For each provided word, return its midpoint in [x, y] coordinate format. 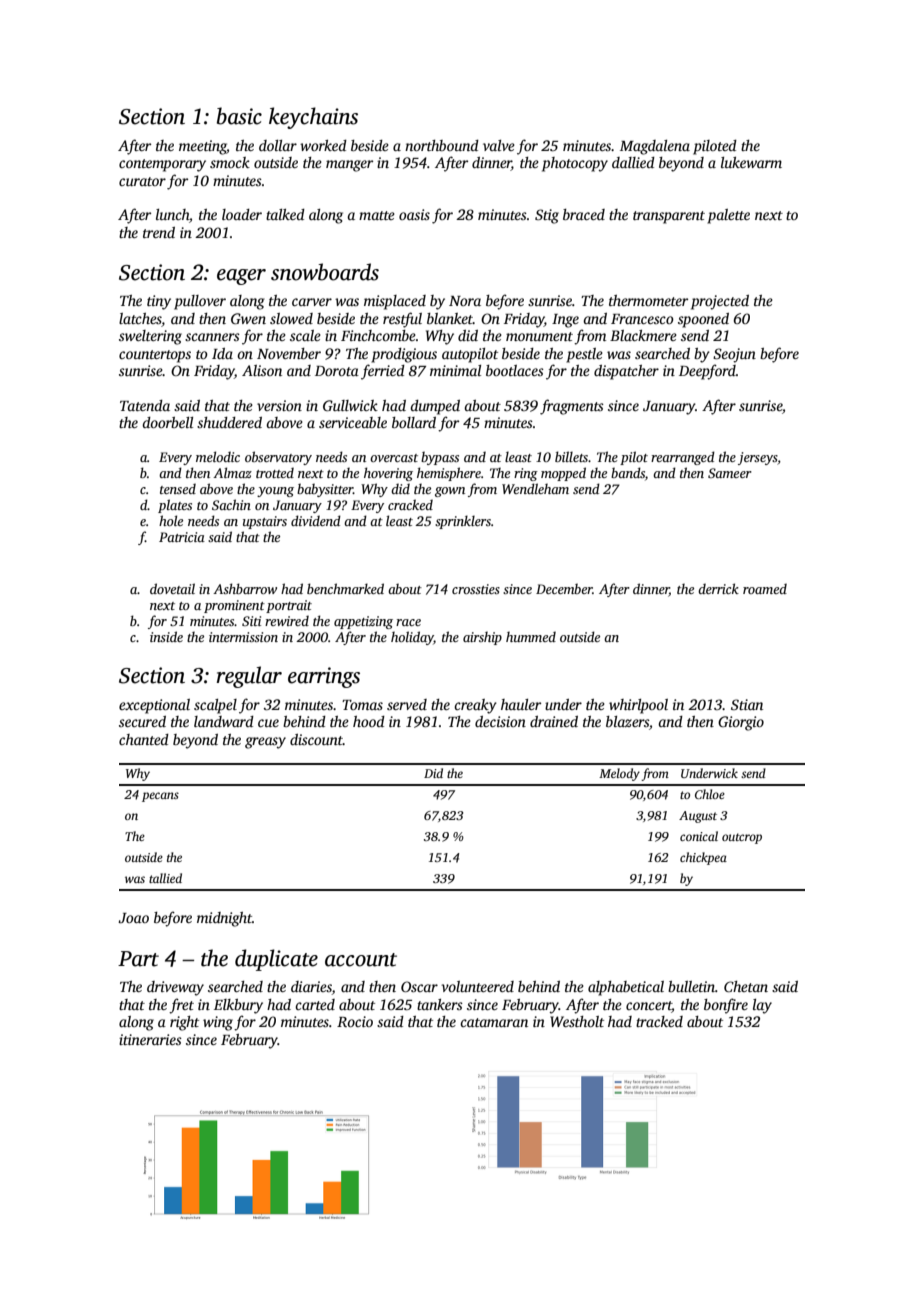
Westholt [577, 1021]
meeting [203, 147]
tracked [659, 1021]
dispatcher [626, 372]
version [279, 405]
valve [499, 145]
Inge [565, 321]
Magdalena [655, 147]
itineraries [150, 1039]
